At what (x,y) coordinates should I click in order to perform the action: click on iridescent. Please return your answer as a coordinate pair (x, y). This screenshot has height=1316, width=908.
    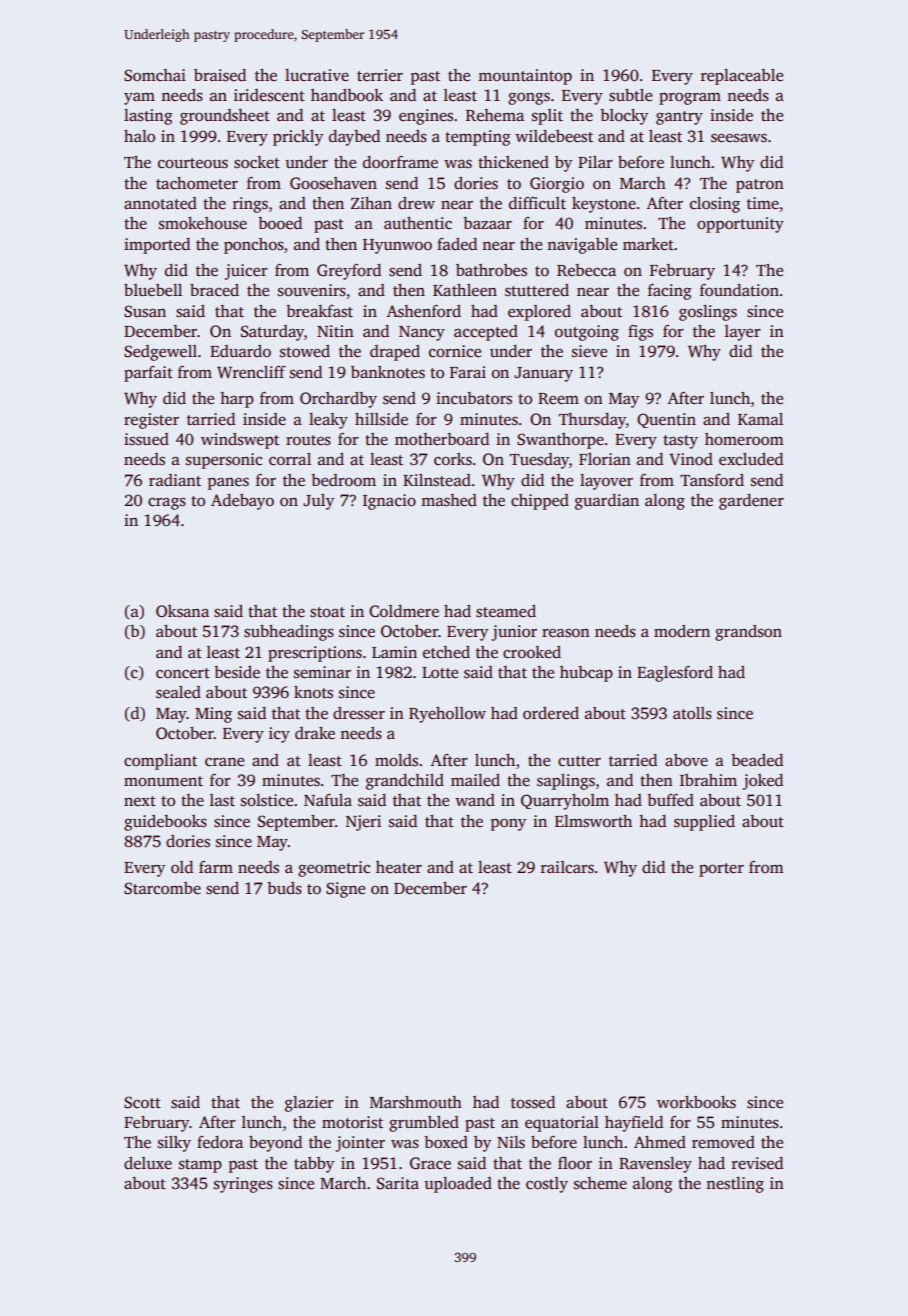
    Looking at the image, I should click on (269, 95).
